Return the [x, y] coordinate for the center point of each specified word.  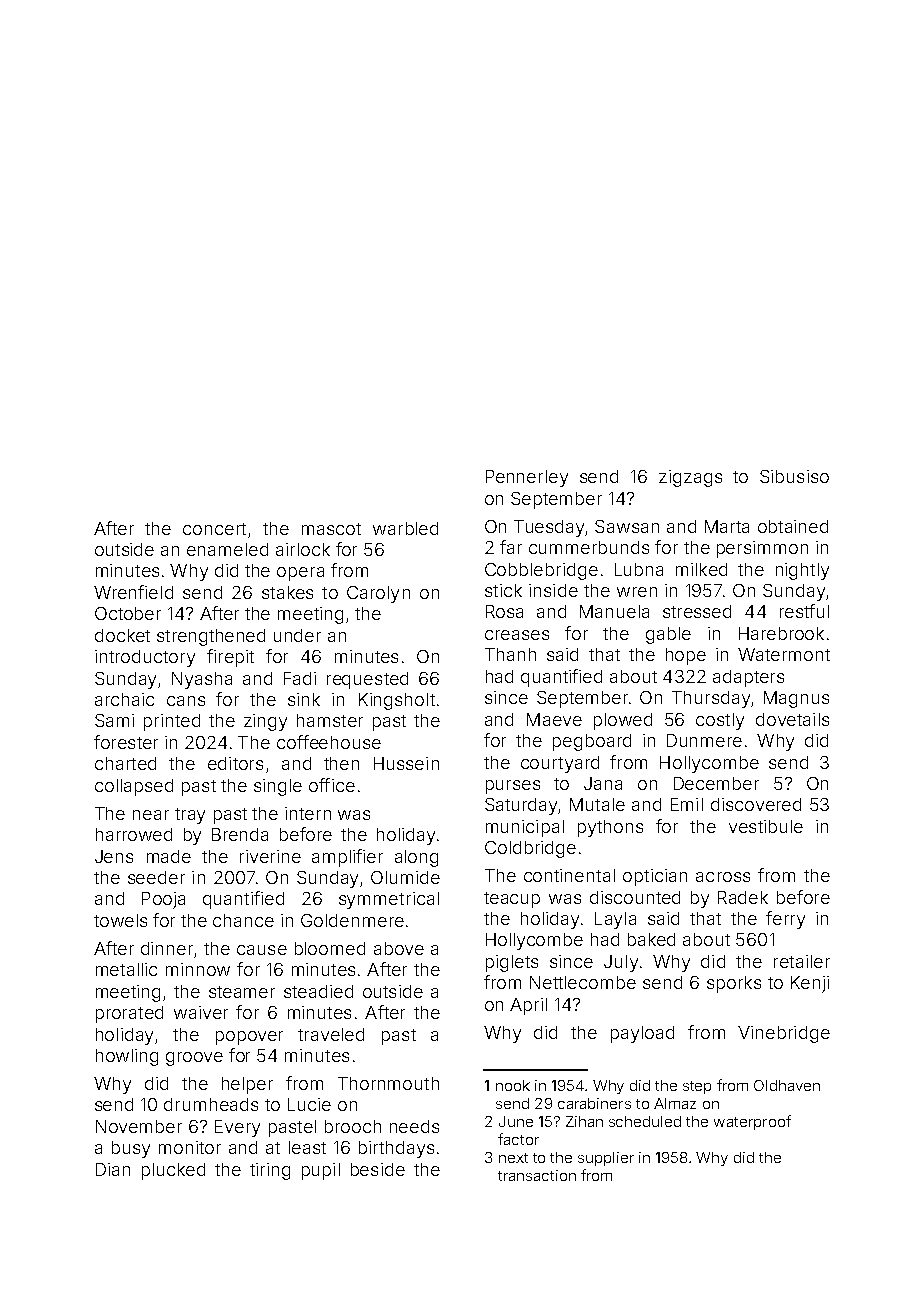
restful [804, 611]
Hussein [406, 763]
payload [642, 1034]
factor [518, 1139]
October [128, 613]
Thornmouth [388, 1083]
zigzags [690, 478]
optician [655, 877]
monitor [190, 1147]
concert [214, 529]
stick [503, 590]
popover [249, 1038]
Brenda [240, 834]
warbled [405, 528]
